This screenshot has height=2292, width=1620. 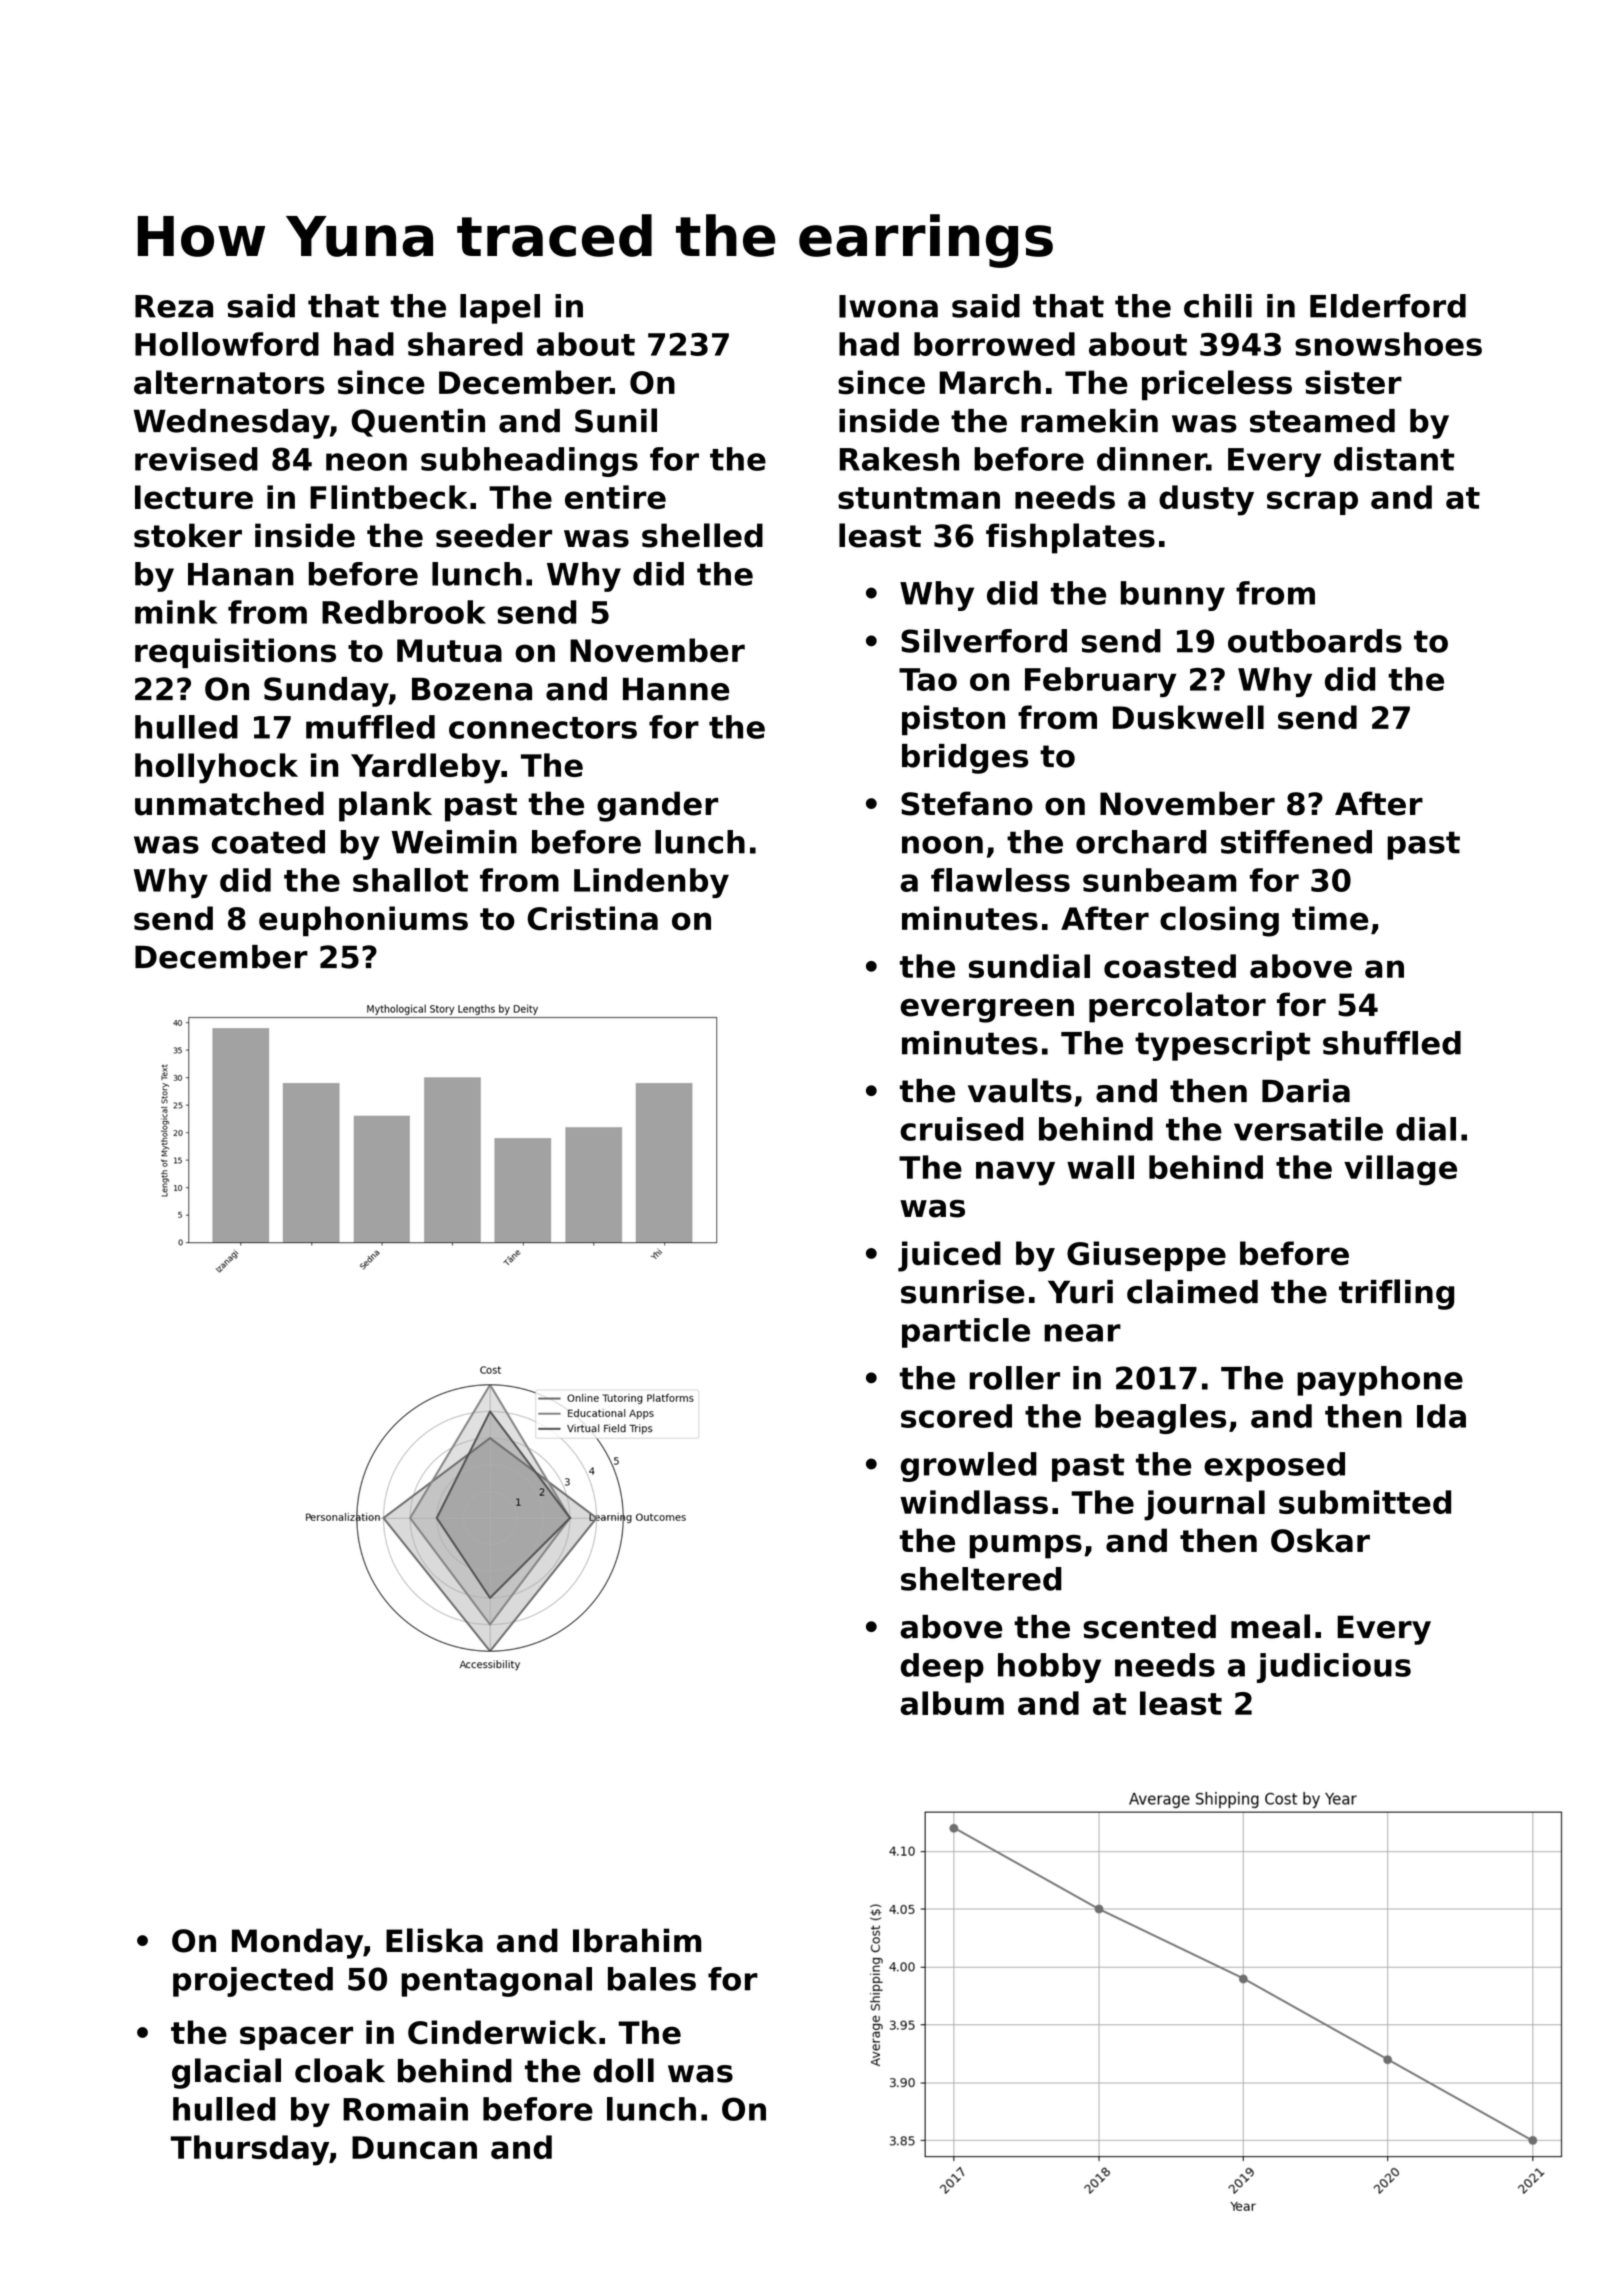 I want to click on Iwona, so click(x=888, y=306).
